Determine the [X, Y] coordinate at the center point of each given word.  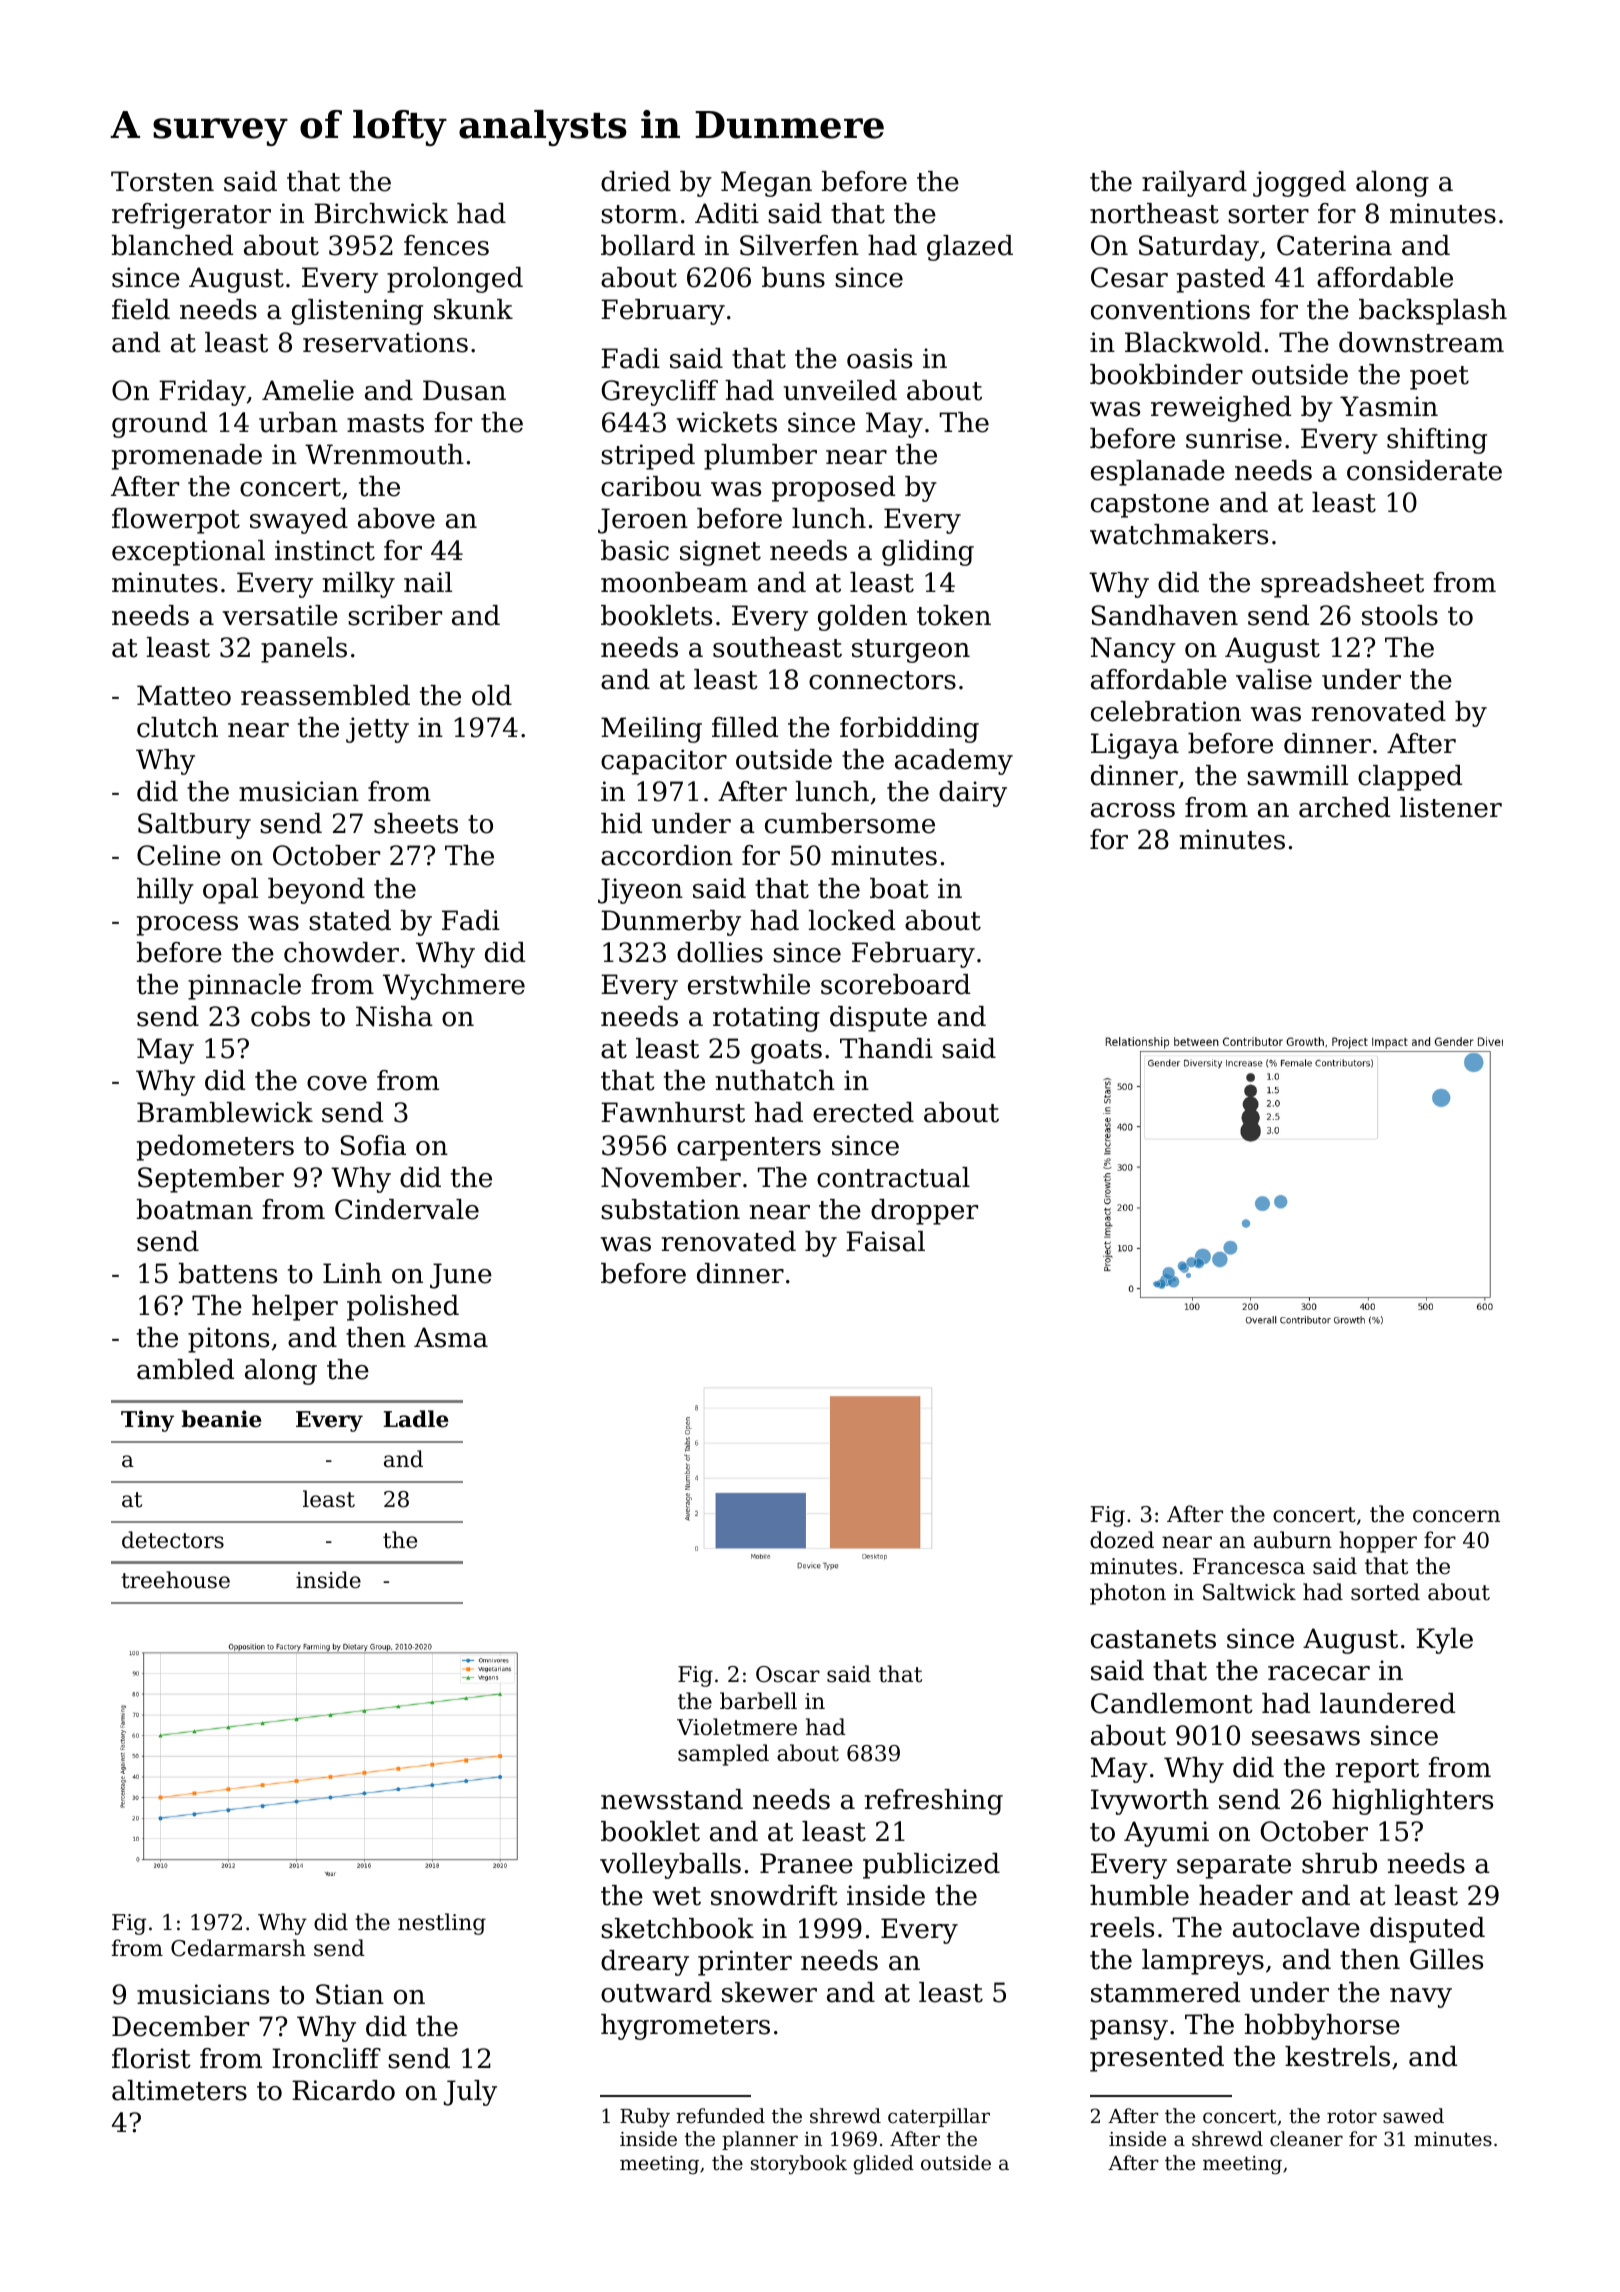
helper [295, 1308]
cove [337, 1083]
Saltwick [1249, 1592]
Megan [766, 184]
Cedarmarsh [238, 1948]
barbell [758, 1701]
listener [1451, 807]
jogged [1299, 184]
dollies [720, 952]
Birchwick [381, 213]
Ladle [416, 1419]
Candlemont [1172, 1703]
